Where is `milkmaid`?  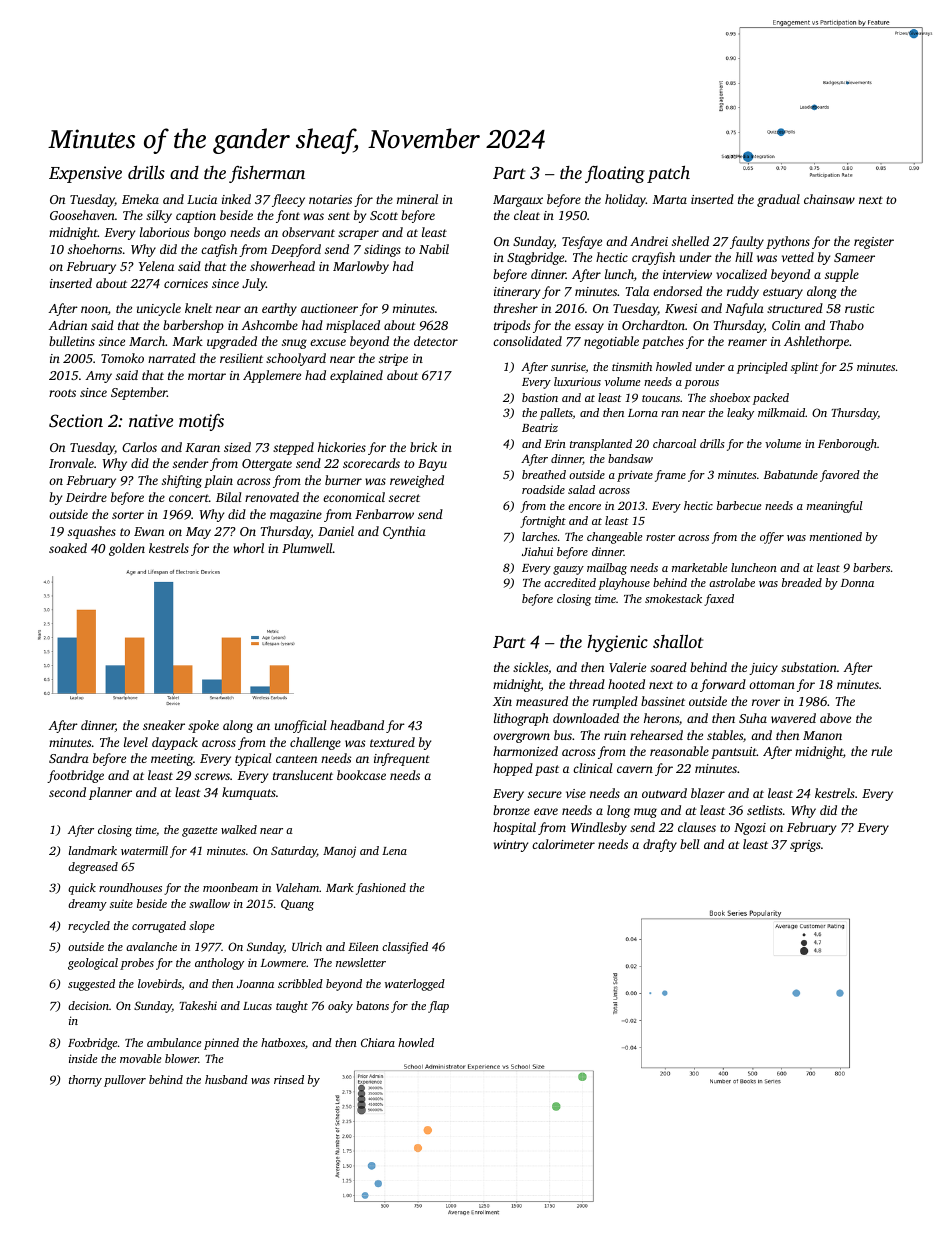
milkmaid is located at coordinates (781, 412).
